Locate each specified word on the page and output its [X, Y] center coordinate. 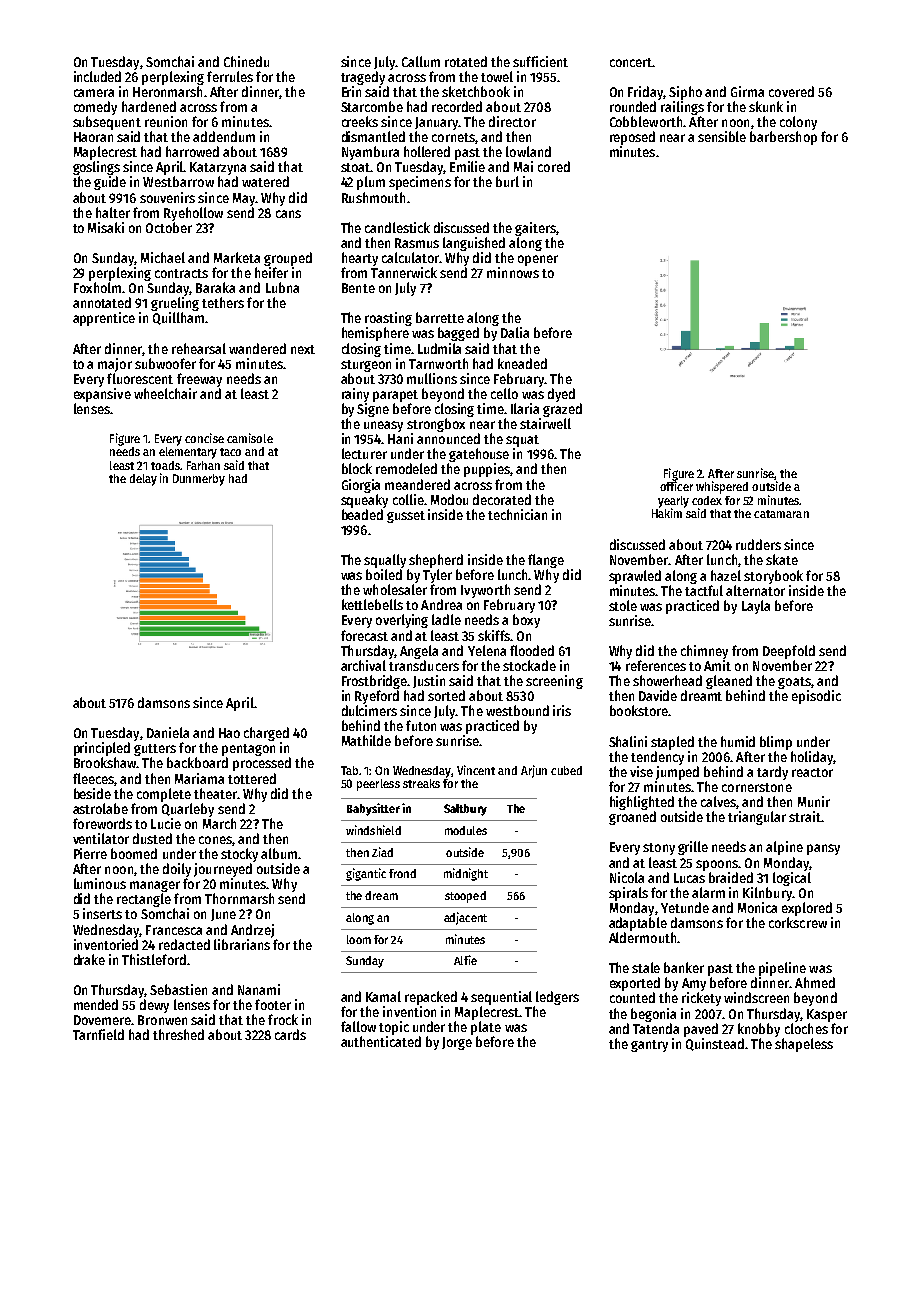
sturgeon [366, 366]
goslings [96, 168]
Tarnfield [98, 1034]
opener [538, 260]
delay [143, 480]
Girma [747, 91]
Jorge [457, 1043]
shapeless [804, 1045]
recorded [457, 106]
